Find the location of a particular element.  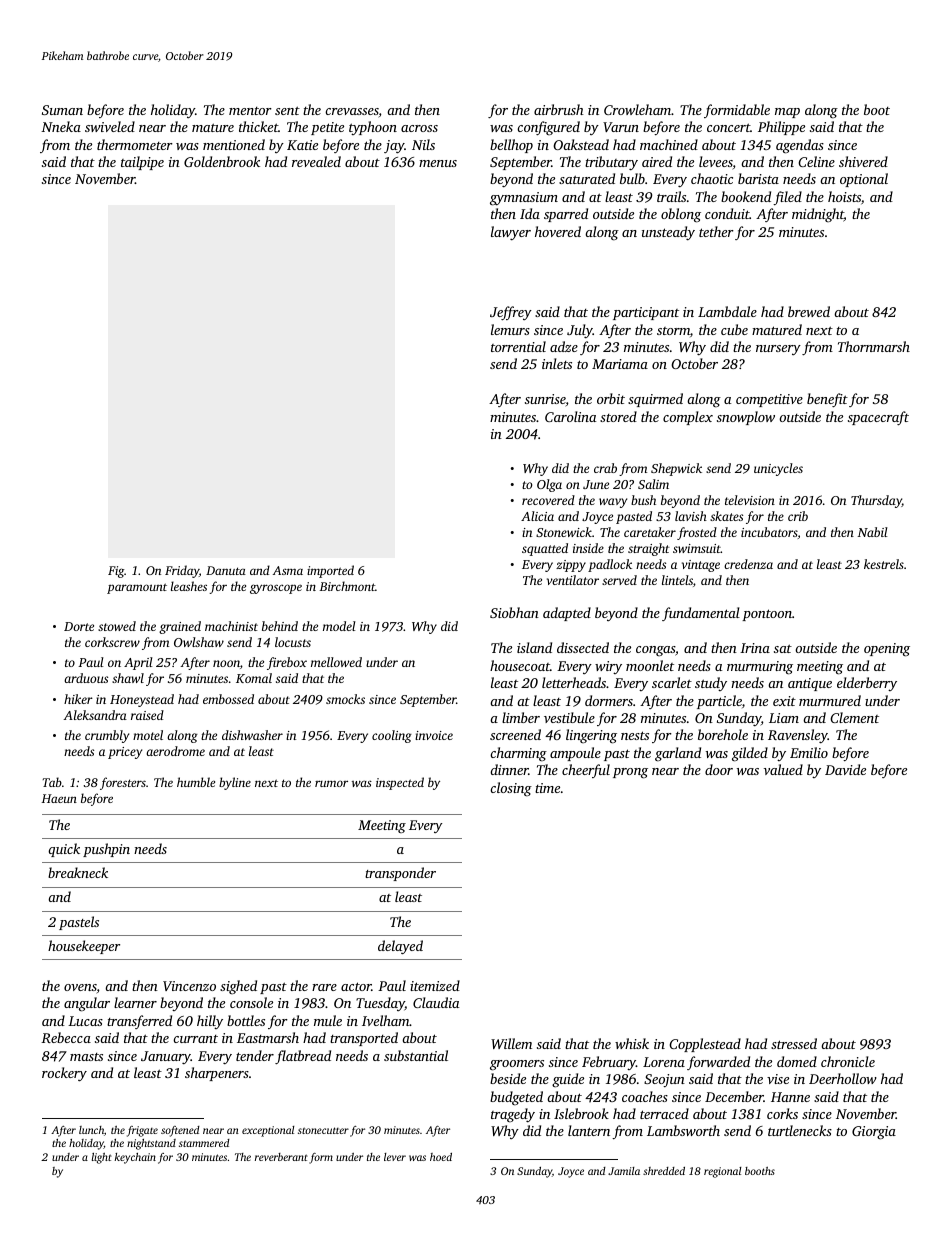

tailpipe is located at coordinates (142, 163).
